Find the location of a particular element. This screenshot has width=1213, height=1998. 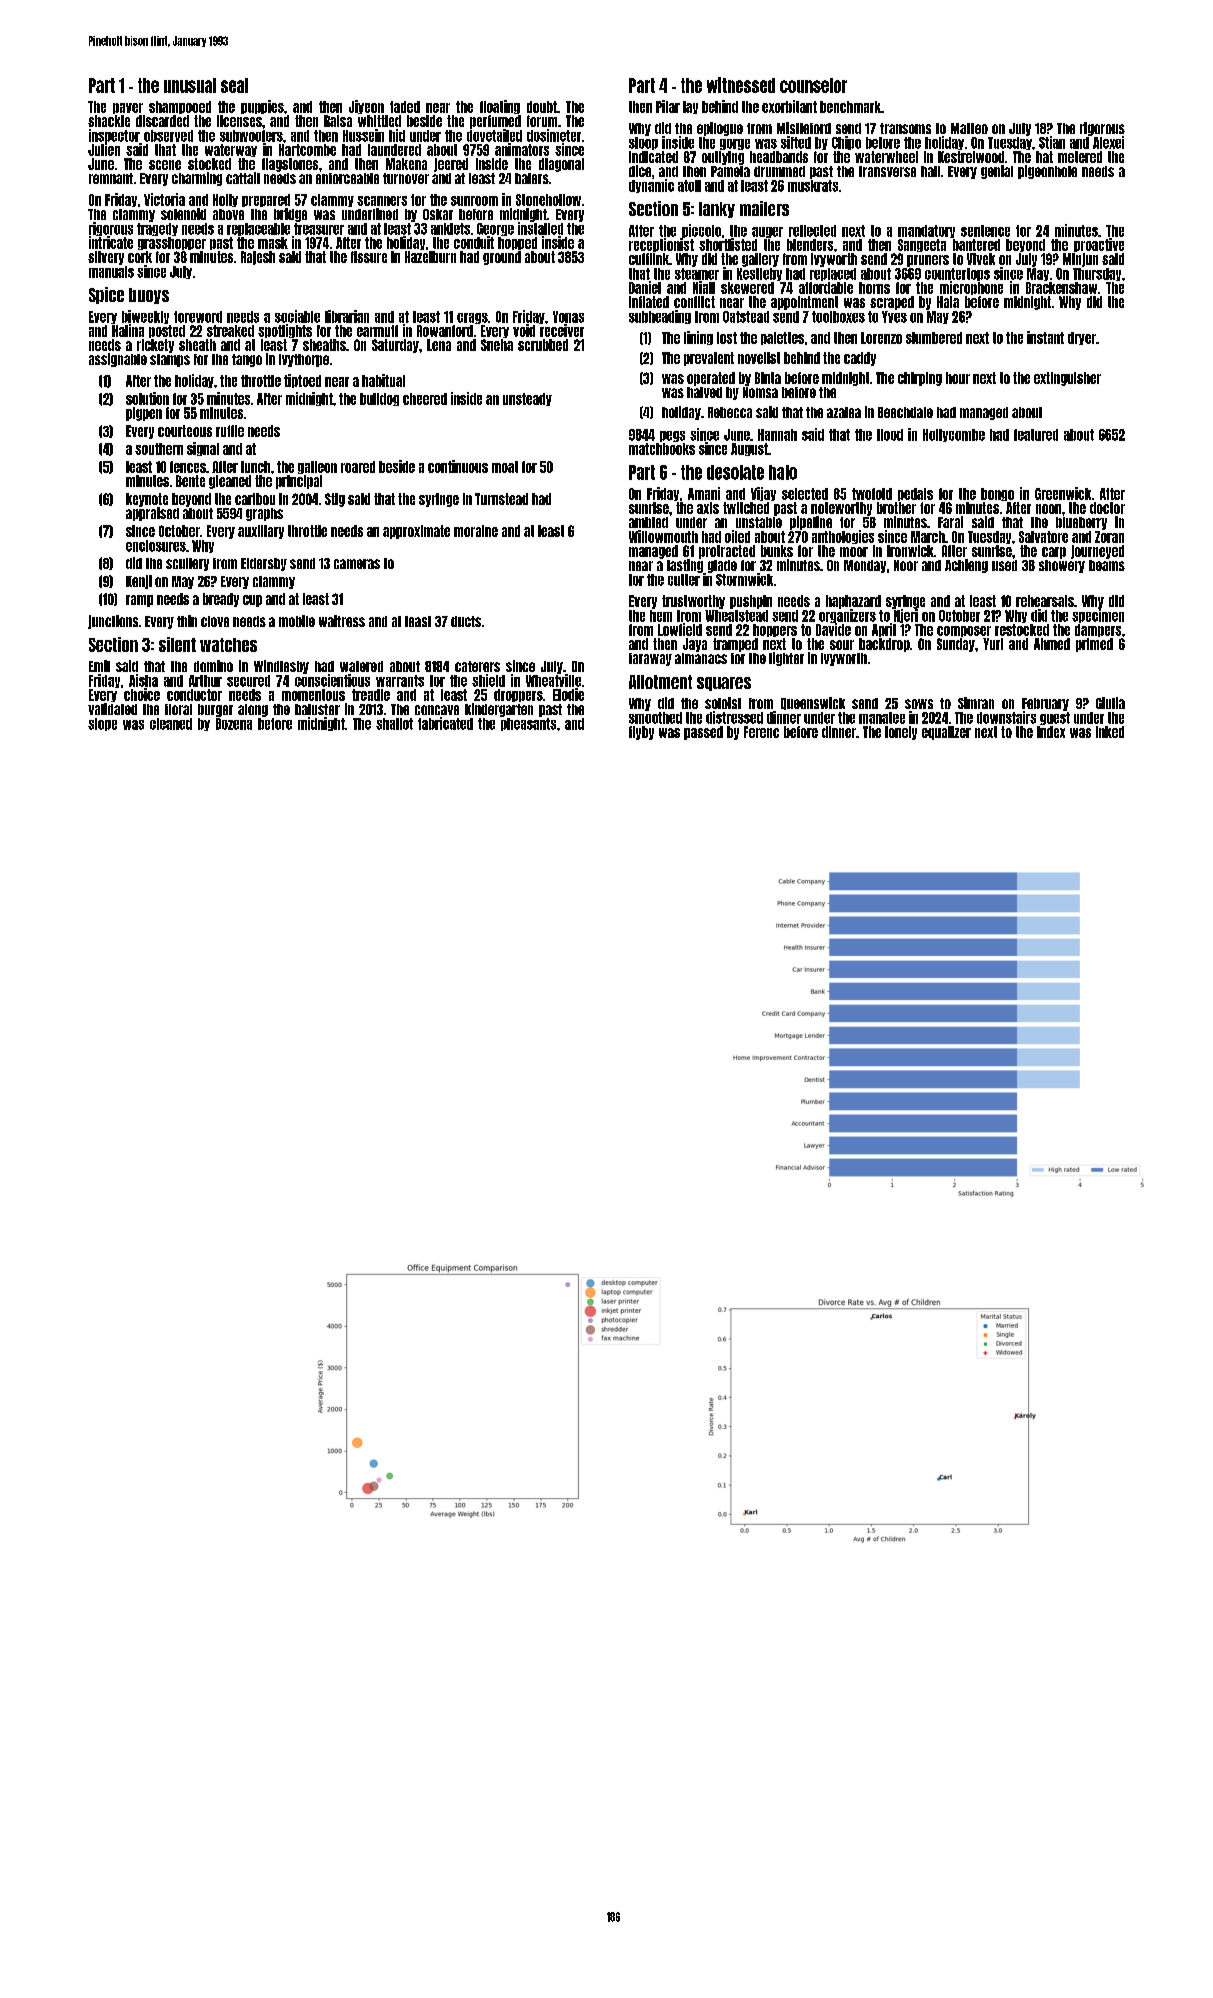

seal is located at coordinates (234, 85).
